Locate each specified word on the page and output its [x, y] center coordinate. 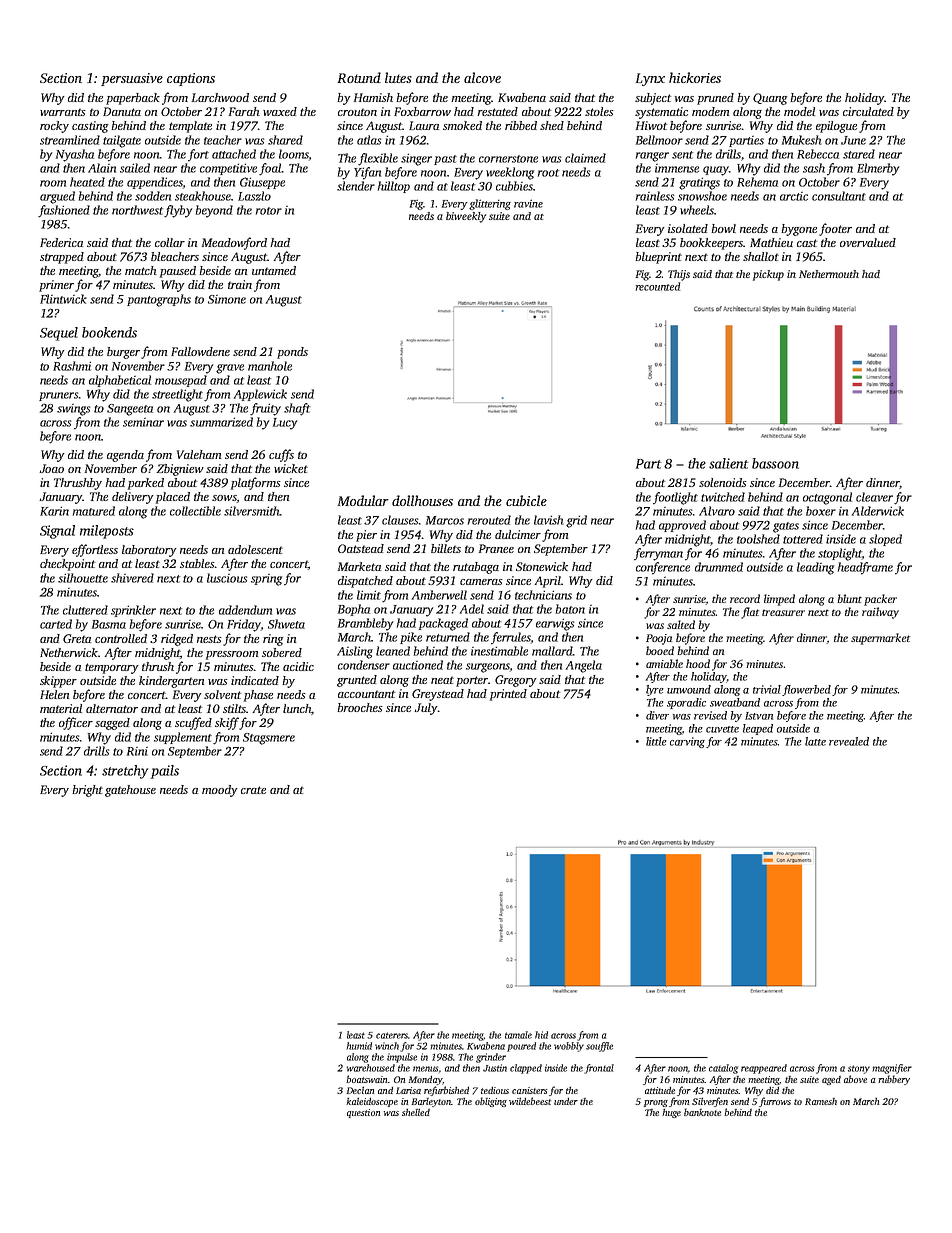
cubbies [514, 186]
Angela [584, 666]
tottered [803, 539]
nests [209, 639]
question [363, 1113]
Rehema [757, 182]
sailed [135, 168]
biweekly [466, 217]
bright [87, 791]
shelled [416, 1112]
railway [880, 613]
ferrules [511, 638]
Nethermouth [829, 274]
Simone [227, 299]
